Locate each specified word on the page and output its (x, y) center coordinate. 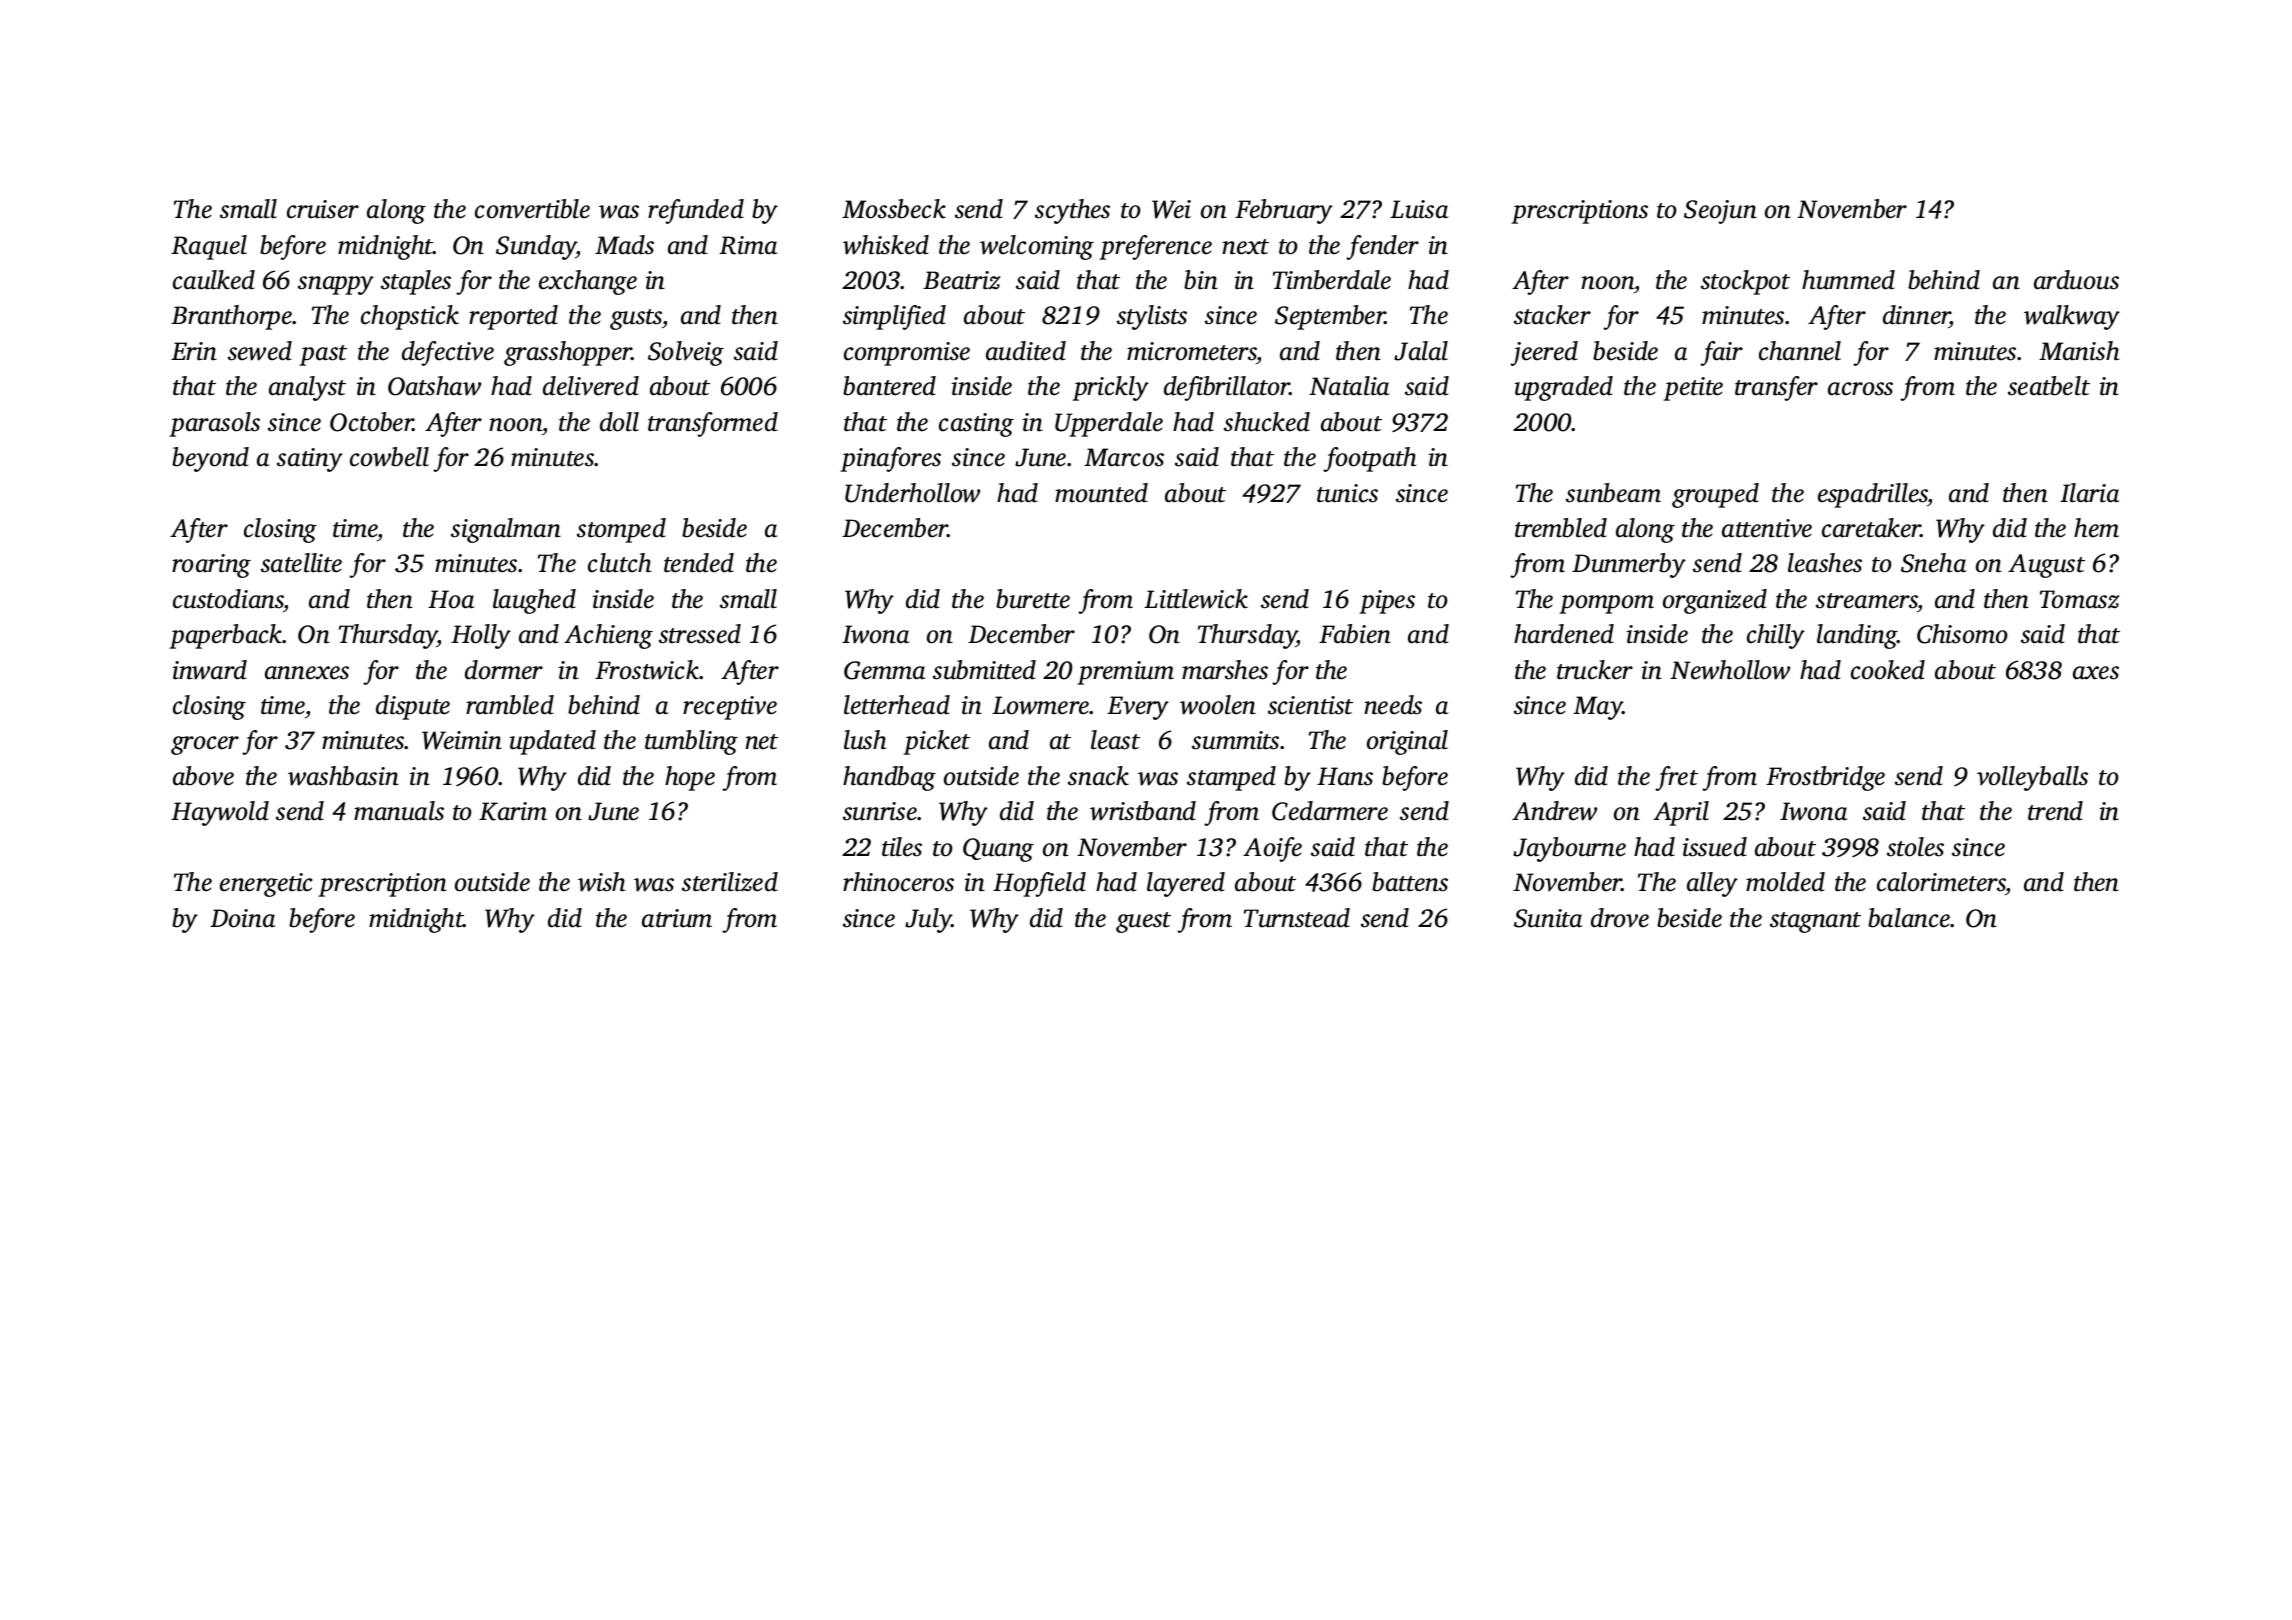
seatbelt (2049, 386)
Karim (513, 811)
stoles (1915, 847)
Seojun (1720, 212)
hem (2096, 528)
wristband (1143, 811)
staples (416, 282)
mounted (1101, 493)
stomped (621, 530)
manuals (399, 811)
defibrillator (1227, 388)
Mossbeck (894, 209)
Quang (998, 850)
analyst (307, 388)
